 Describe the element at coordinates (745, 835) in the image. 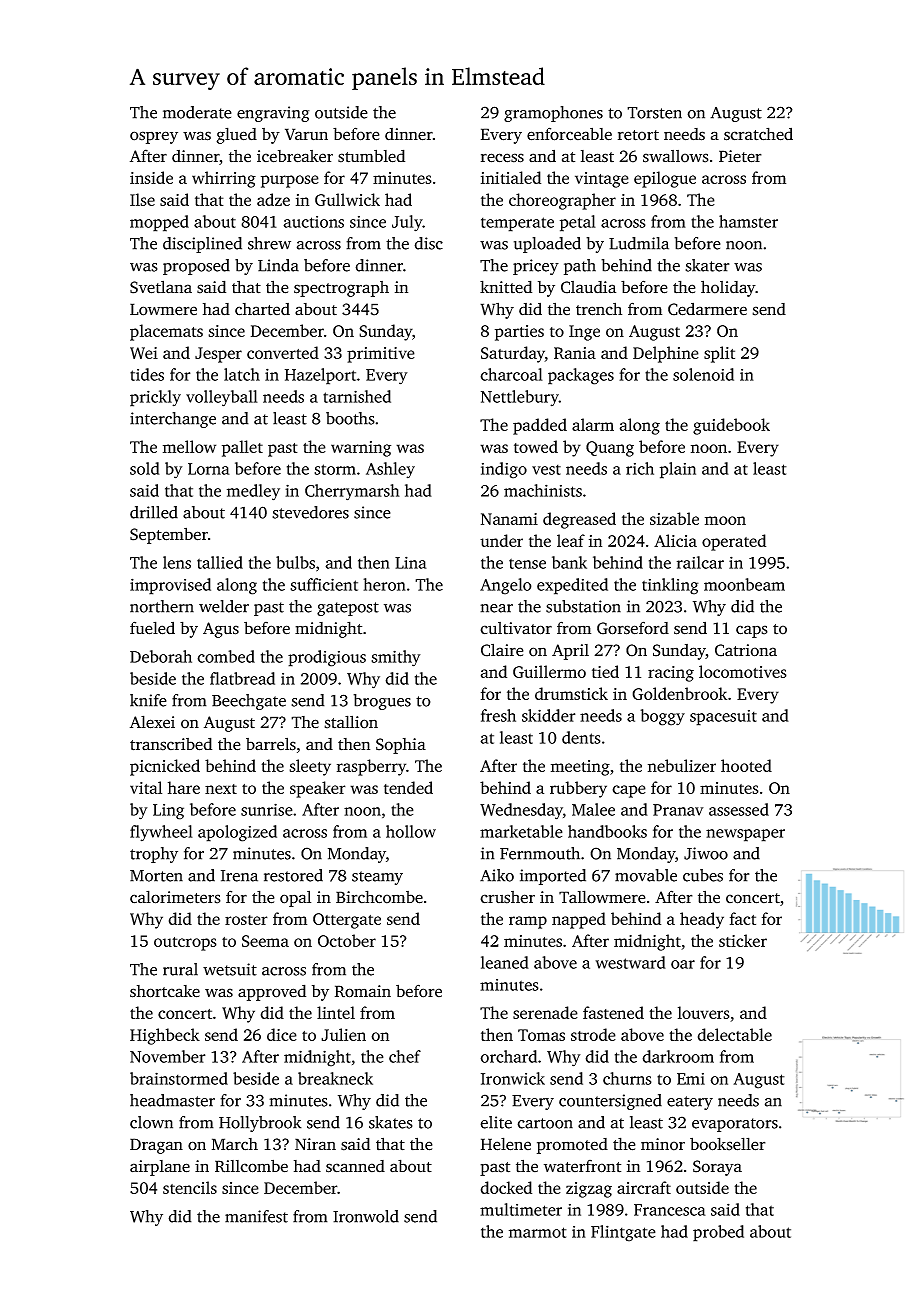

I see `newspaper` at that location.
